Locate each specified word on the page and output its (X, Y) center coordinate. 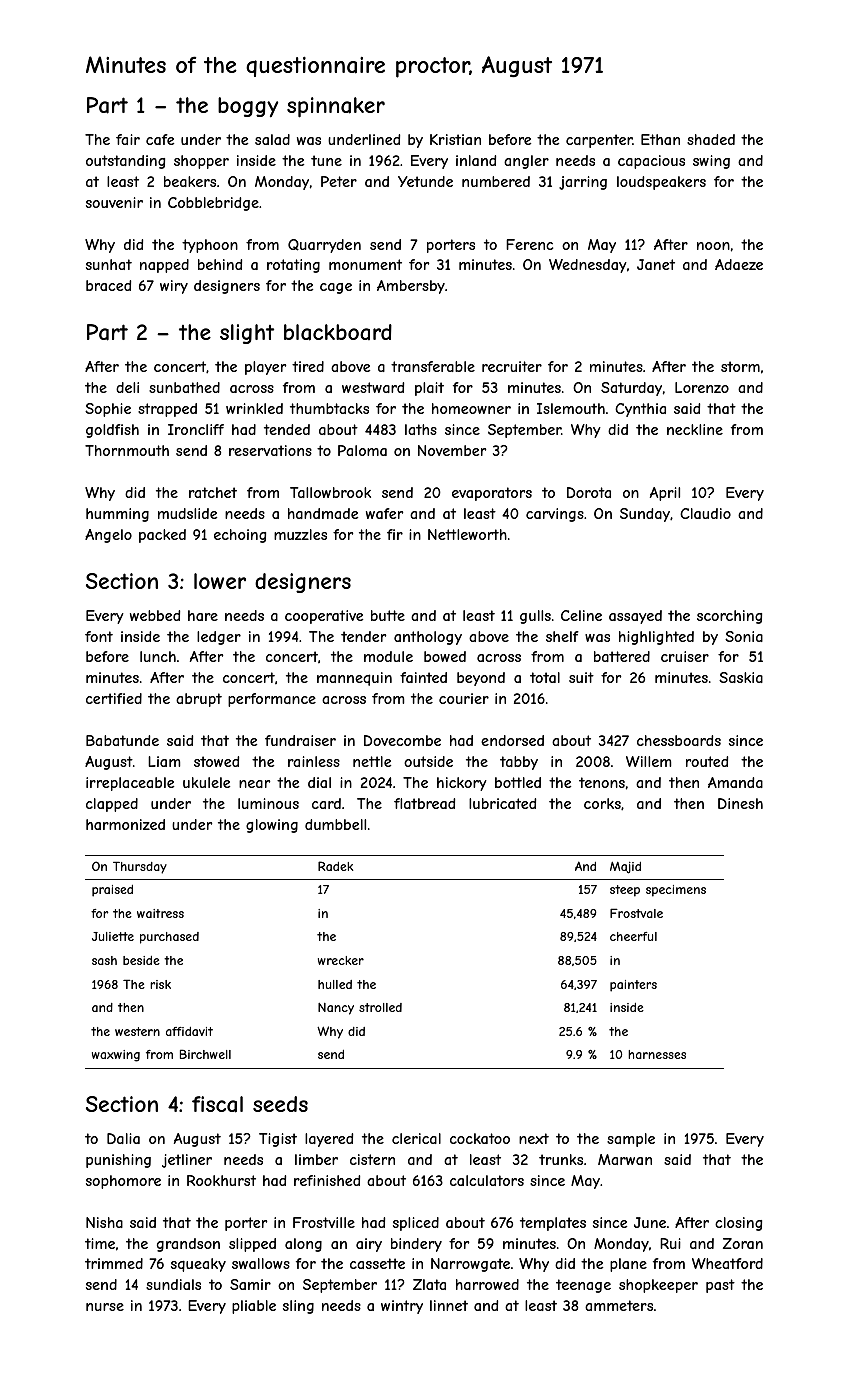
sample (631, 1140)
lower (220, 581)
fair (128, 139)
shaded (711, 139)
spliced (416, 1224)
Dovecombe (402, 740)
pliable (254, 1307)
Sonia (744, 636)
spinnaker (336, 107)
